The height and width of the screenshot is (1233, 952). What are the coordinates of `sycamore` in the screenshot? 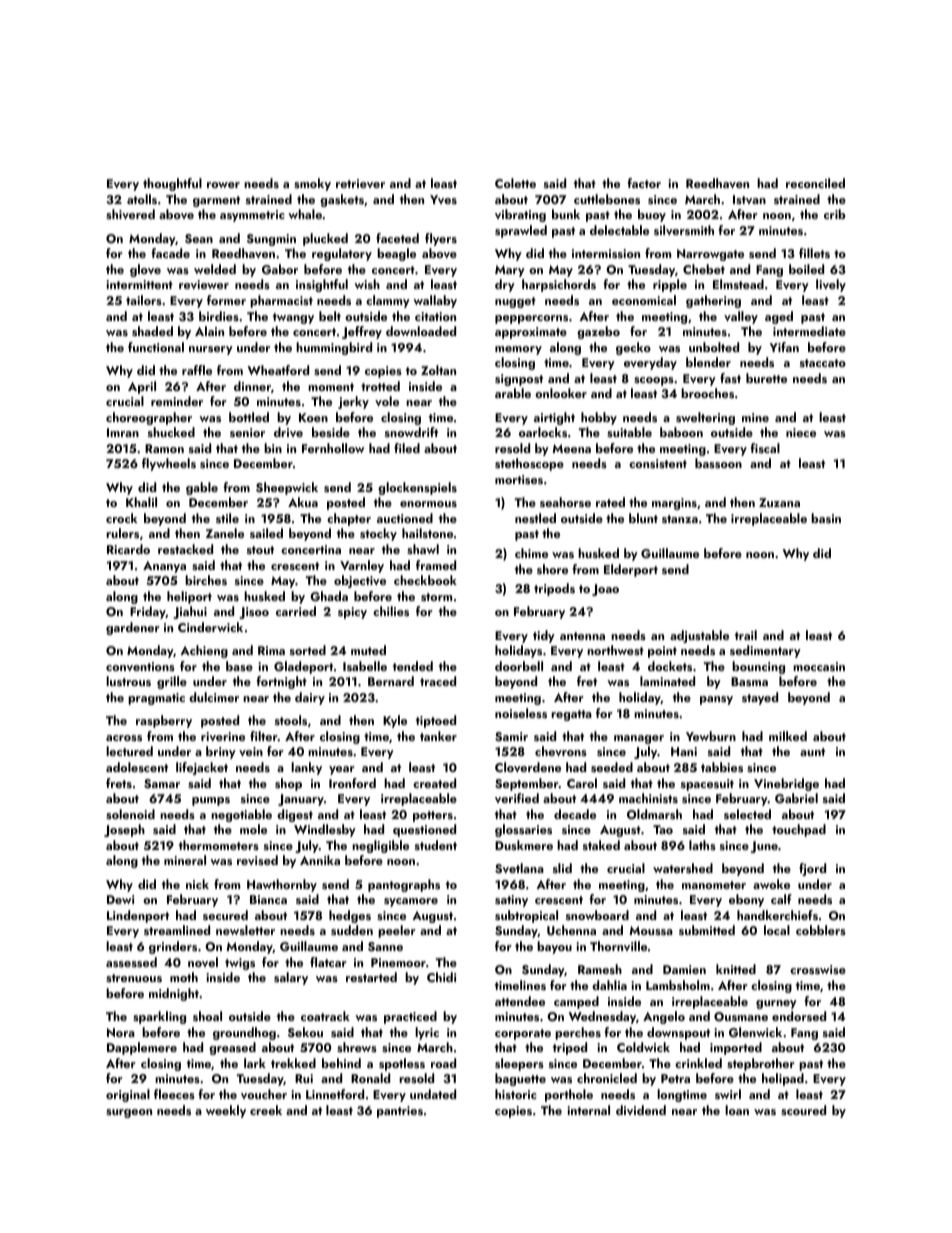 It's located at (411, 902).
